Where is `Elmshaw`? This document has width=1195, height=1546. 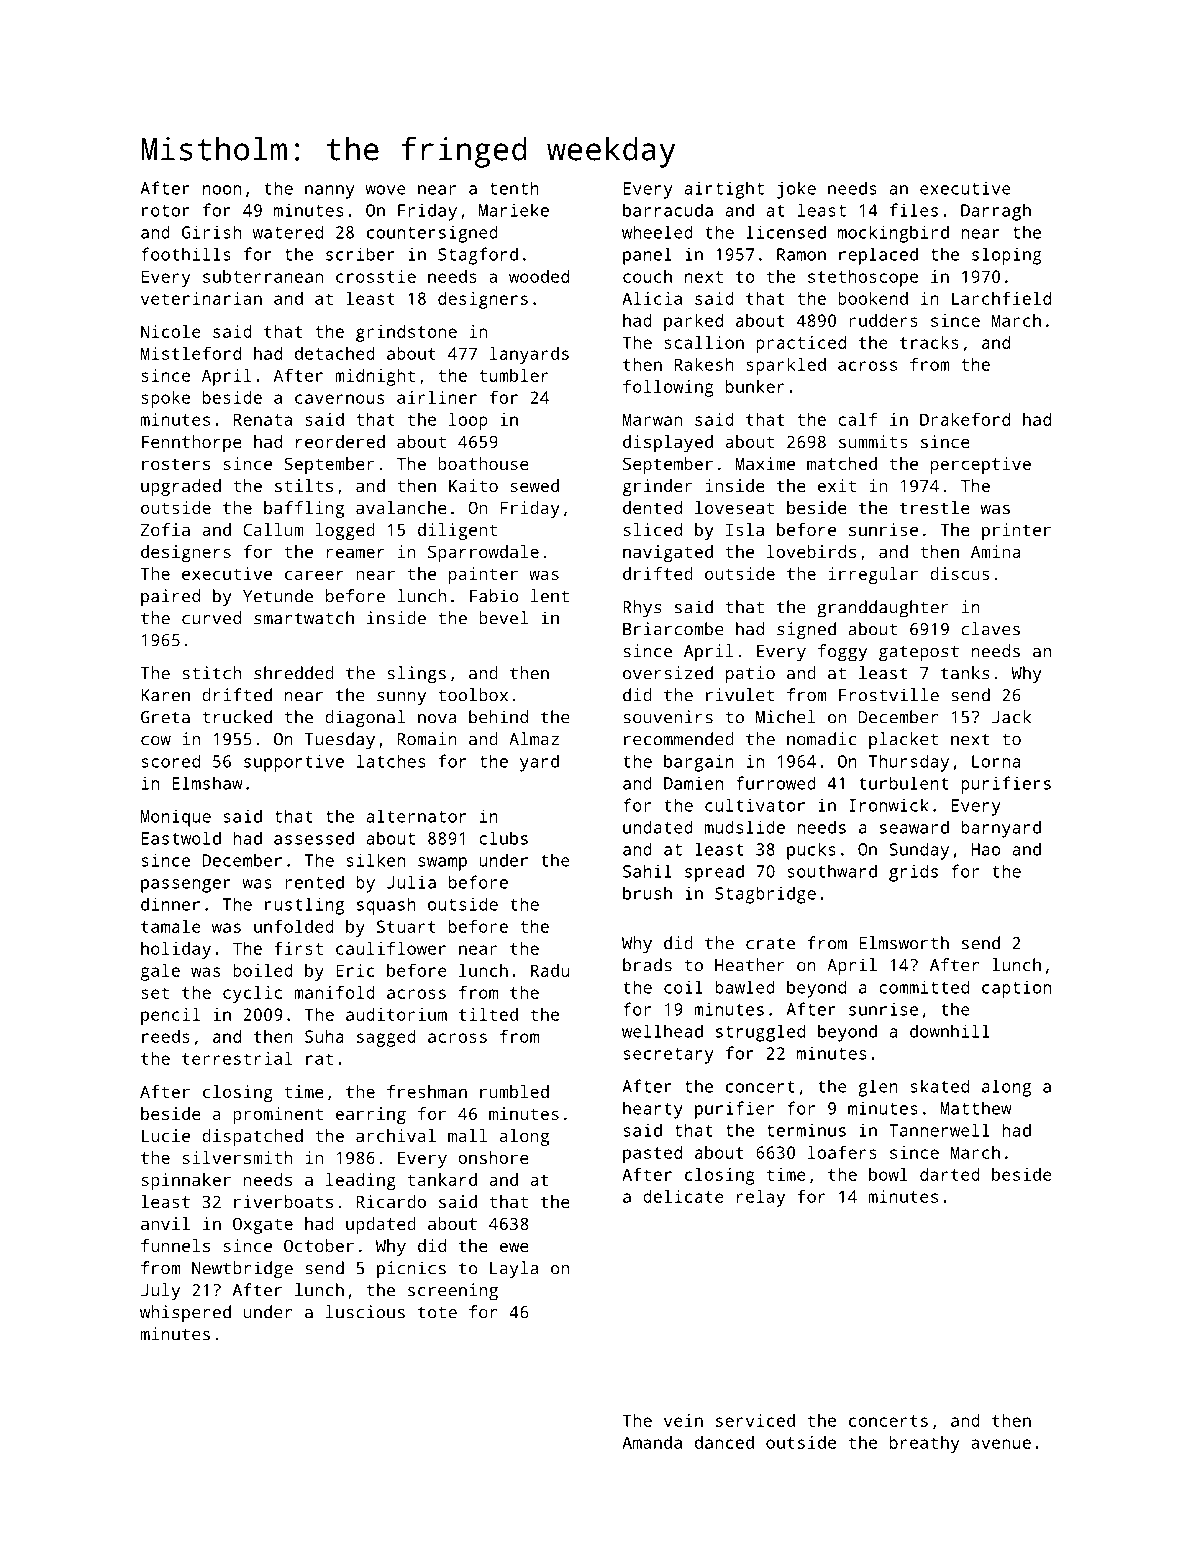 Elmshaw is located at coordinates (207, 783).
